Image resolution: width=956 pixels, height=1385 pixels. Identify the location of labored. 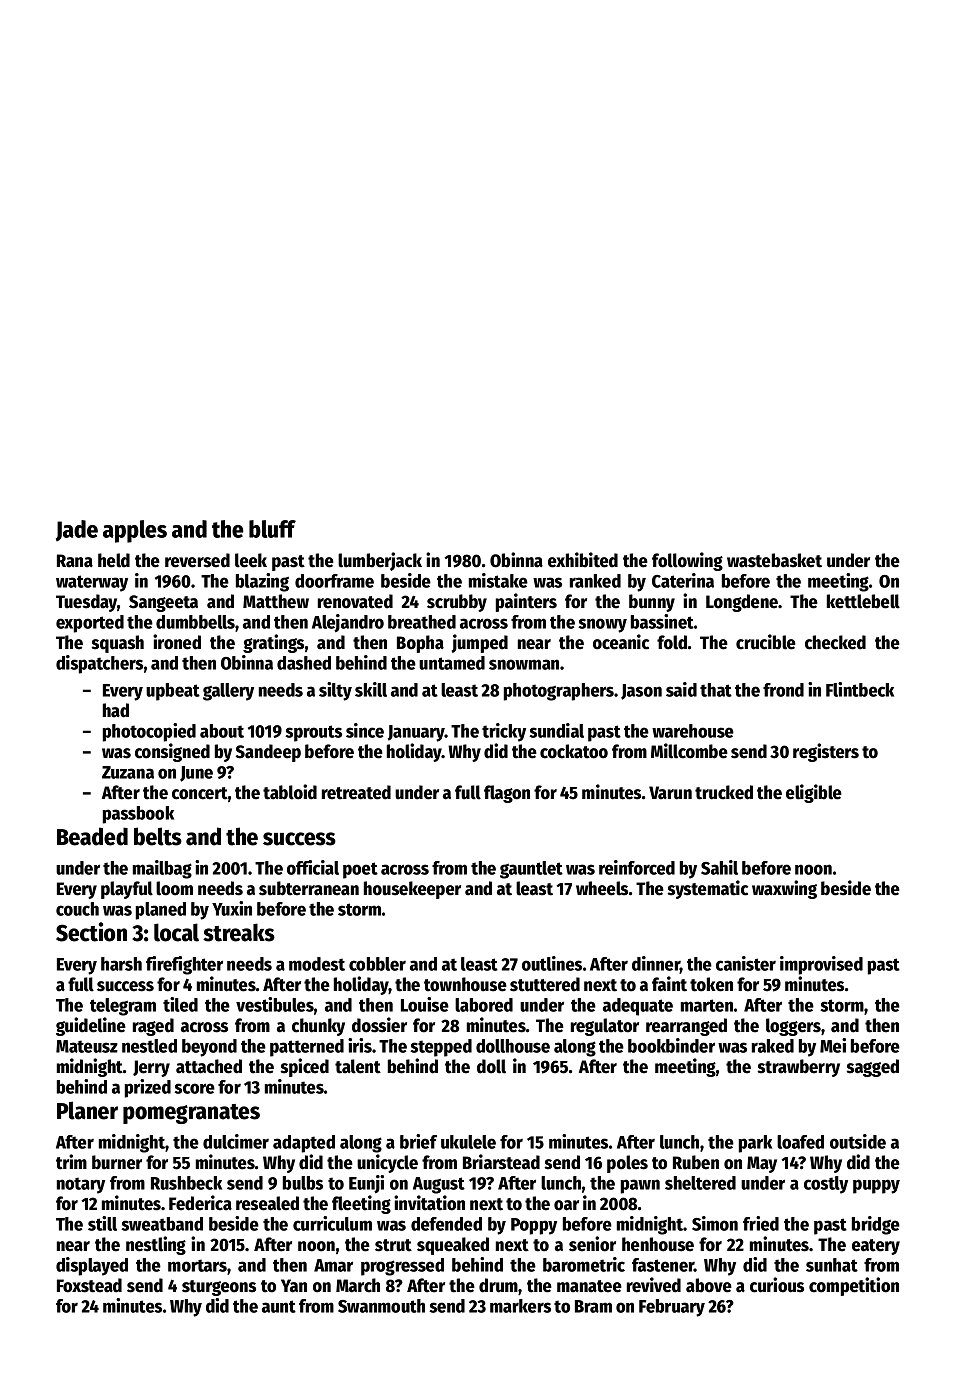
(484, 1005).
